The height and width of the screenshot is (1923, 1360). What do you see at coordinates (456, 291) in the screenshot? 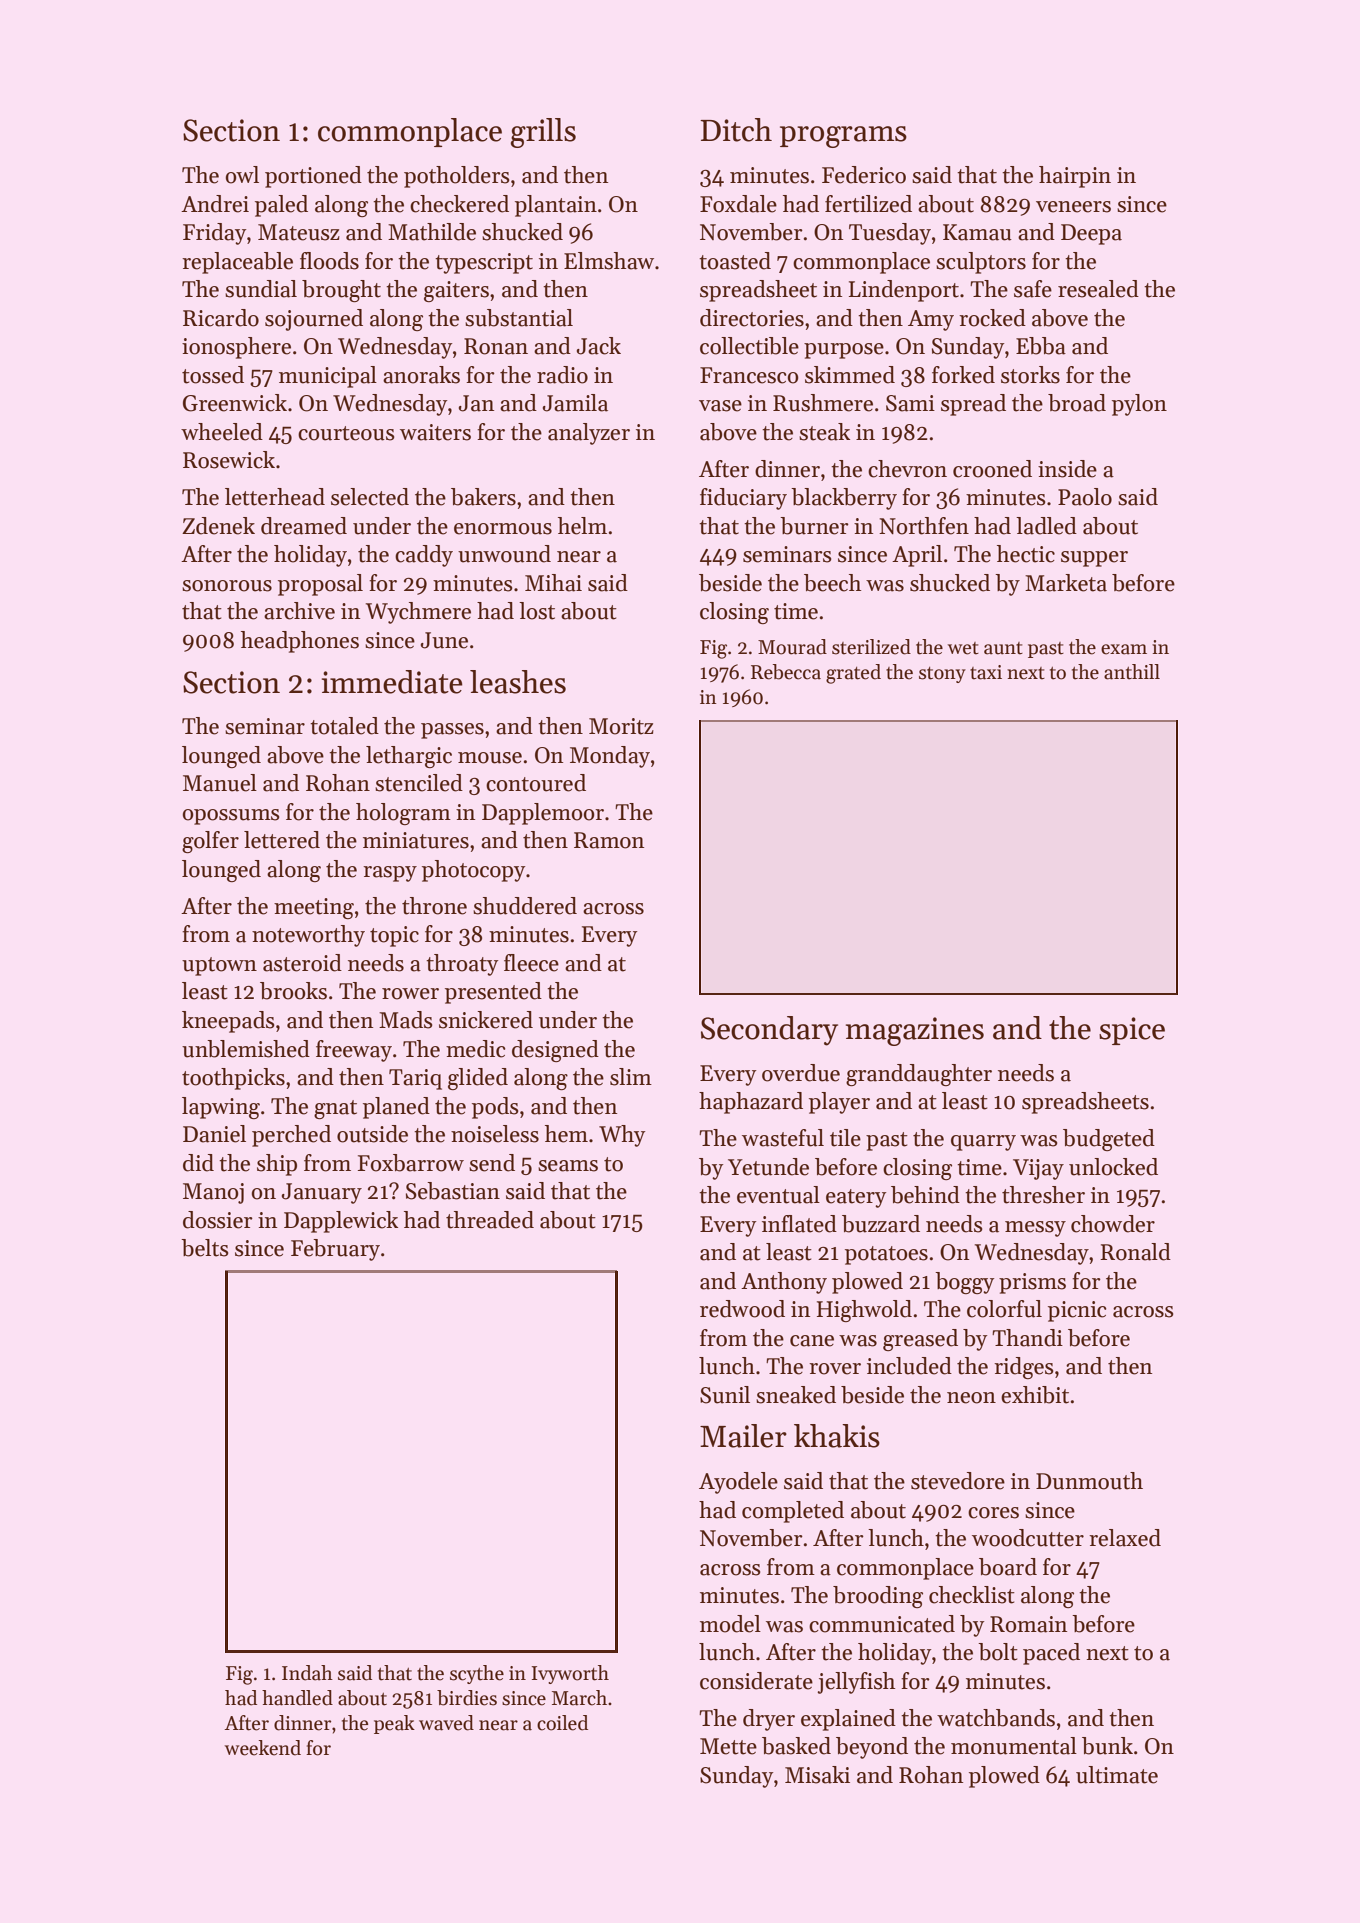
I see `gaiters` at bounding box center [456, 291].
